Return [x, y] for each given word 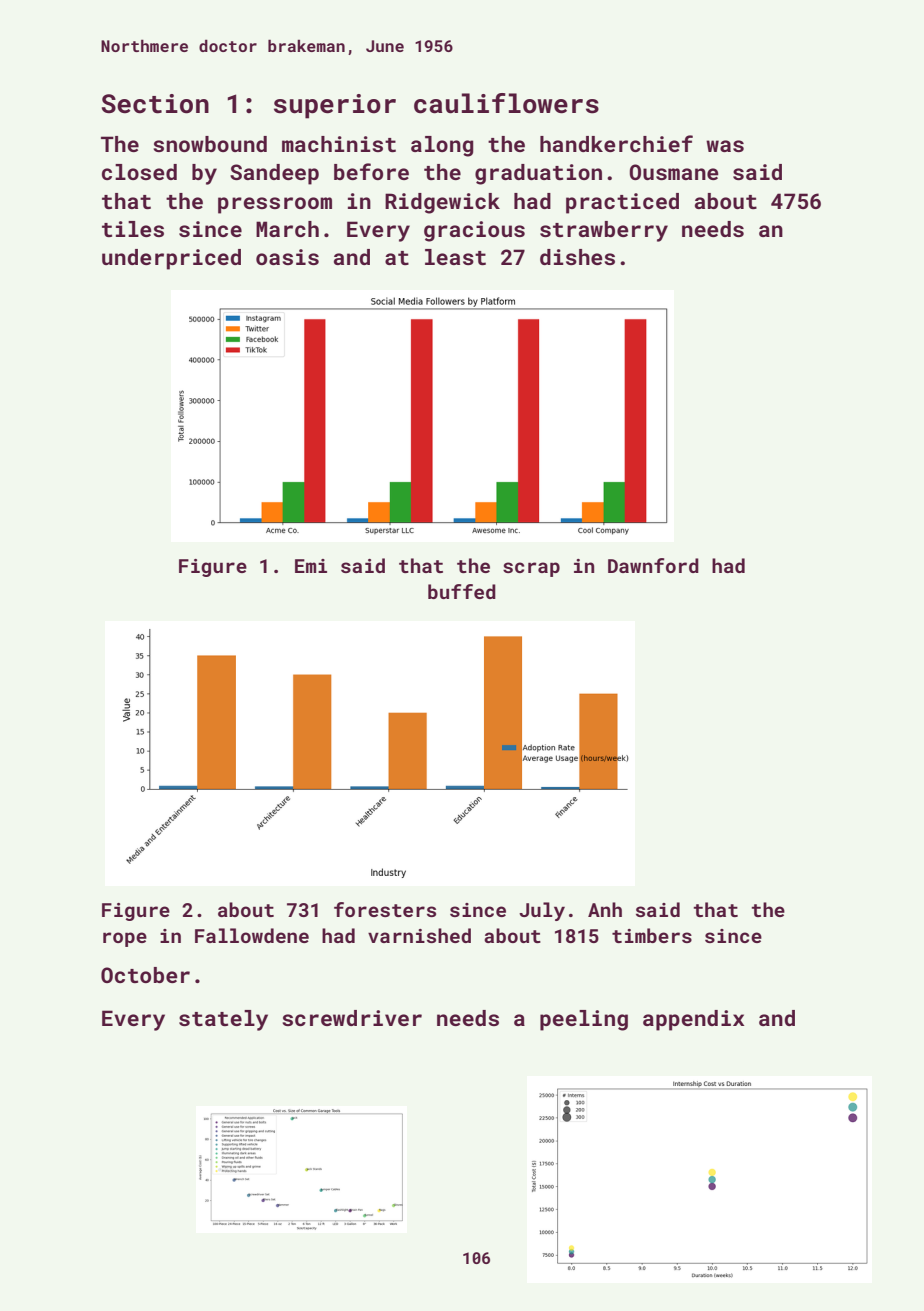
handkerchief [616, 143]
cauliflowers [506, 103]
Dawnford [653, 565]
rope [125, 939]
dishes [577, 257]
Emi [311, 566]
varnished [419, 935]
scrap [531, 569]
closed [139, 172]
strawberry [604, 231]
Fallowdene [252, 935]
